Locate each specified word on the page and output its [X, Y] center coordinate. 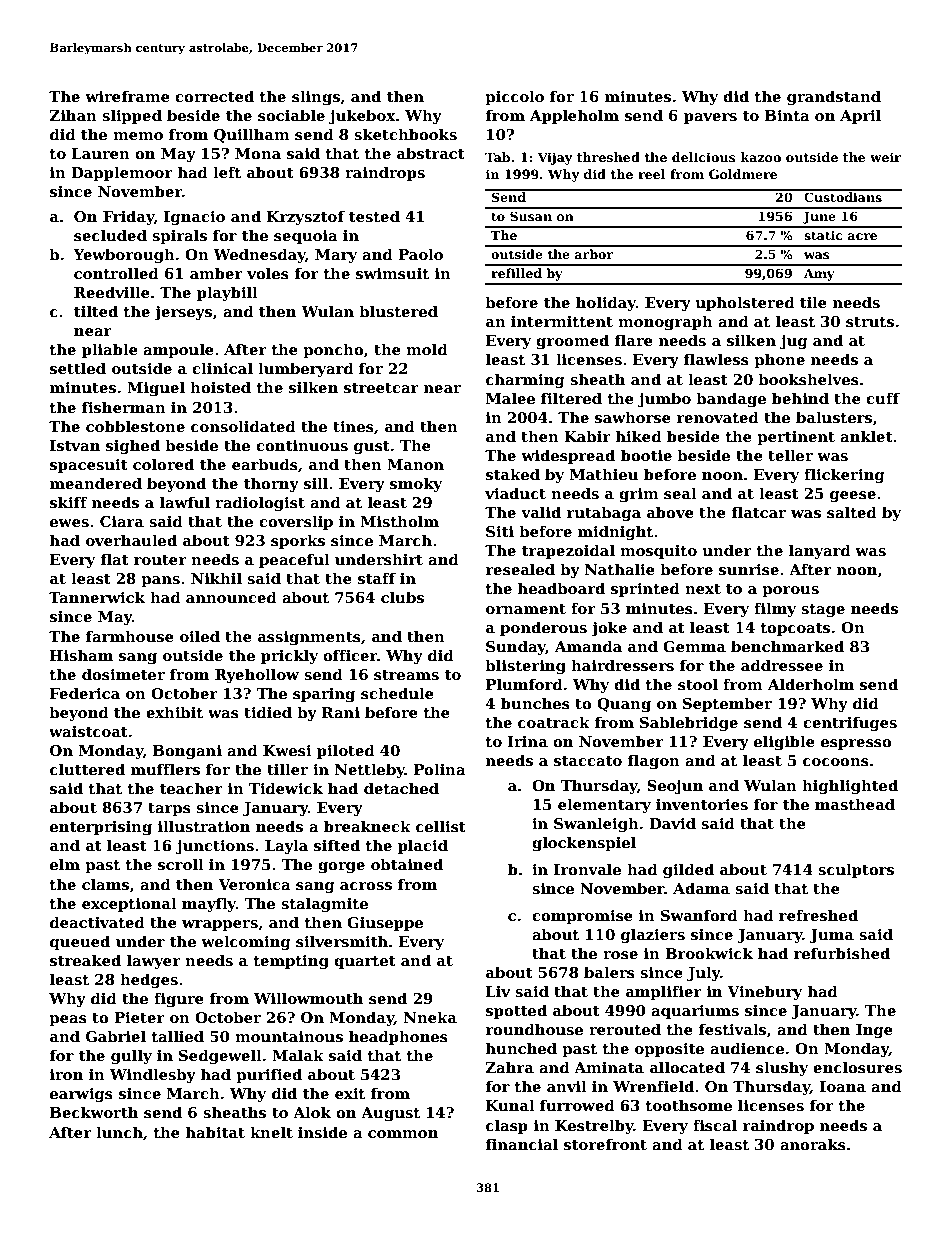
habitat [215, 1132]
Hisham [81, 655]
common [403, 1134]
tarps [169, 809]
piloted [346, 751]
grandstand [834, 97]
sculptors [856, 870]
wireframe [127, 96]
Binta [787, 115]
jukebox [362, 116]
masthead [855, 804]
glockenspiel [584, 843]
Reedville [112, 292]
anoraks [813, 1144]
